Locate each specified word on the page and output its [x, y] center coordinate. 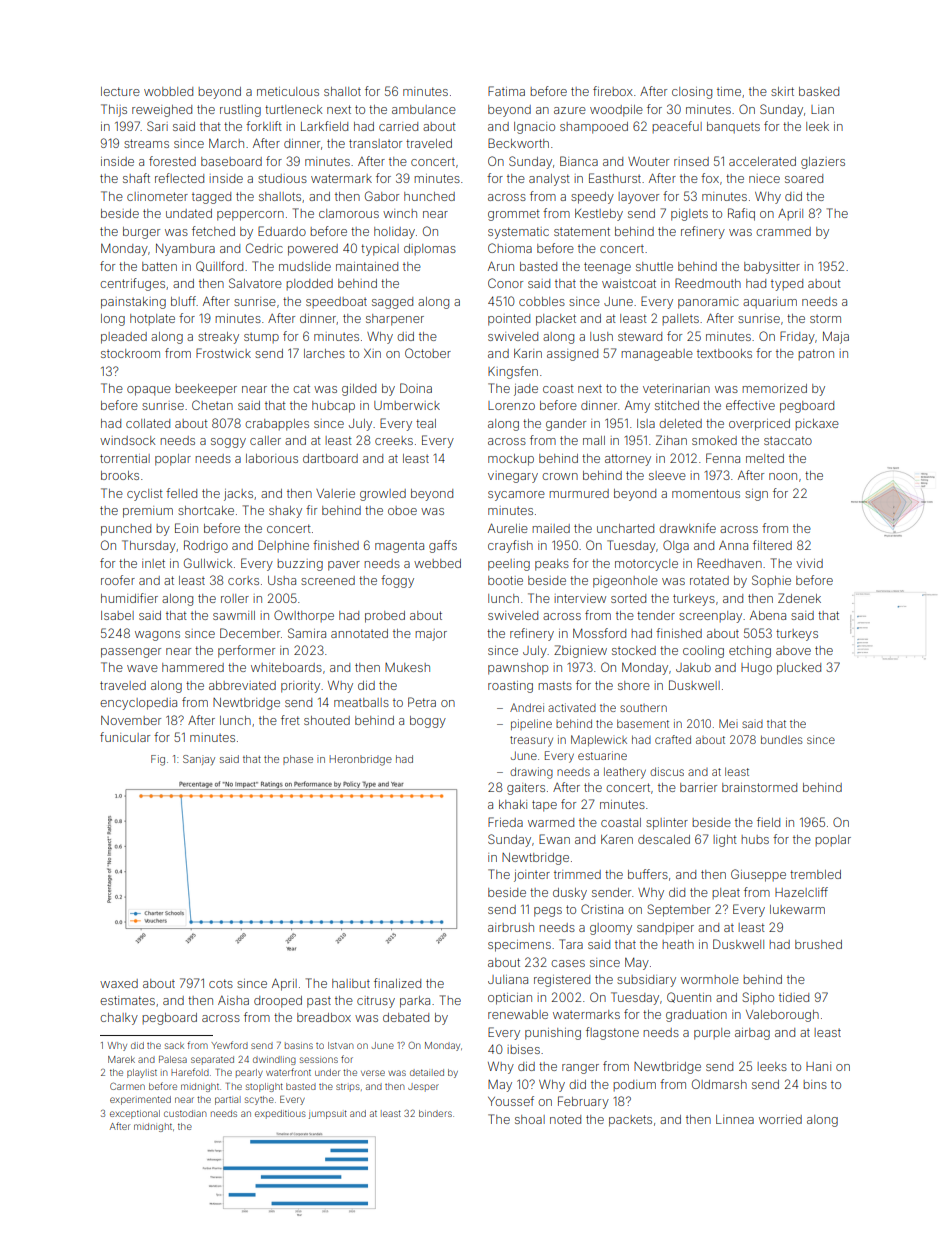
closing [692, 93]
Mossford [599, 633]
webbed [437, 563]
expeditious [280, 1114]
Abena [768, 615]
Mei [728, 723]
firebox [613, 91]
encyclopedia [138, 704]
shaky [285, 512]
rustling [240, 111]
